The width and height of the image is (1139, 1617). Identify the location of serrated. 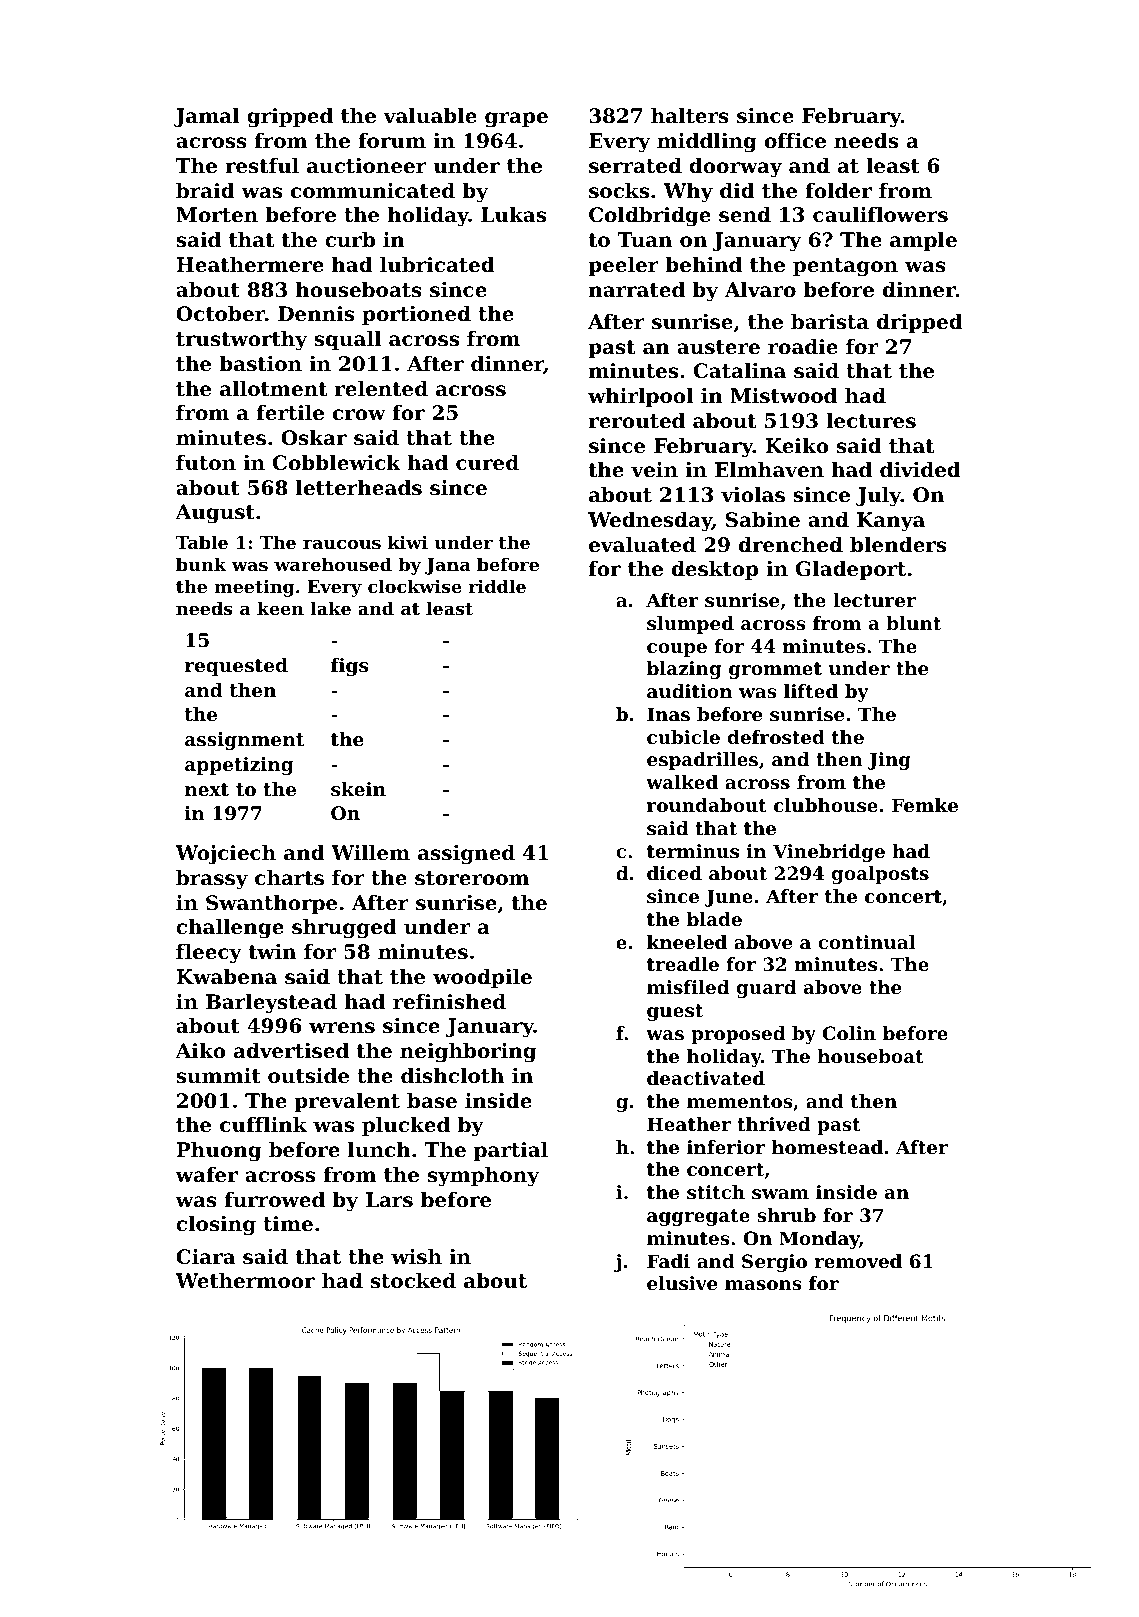
(635, 166).
